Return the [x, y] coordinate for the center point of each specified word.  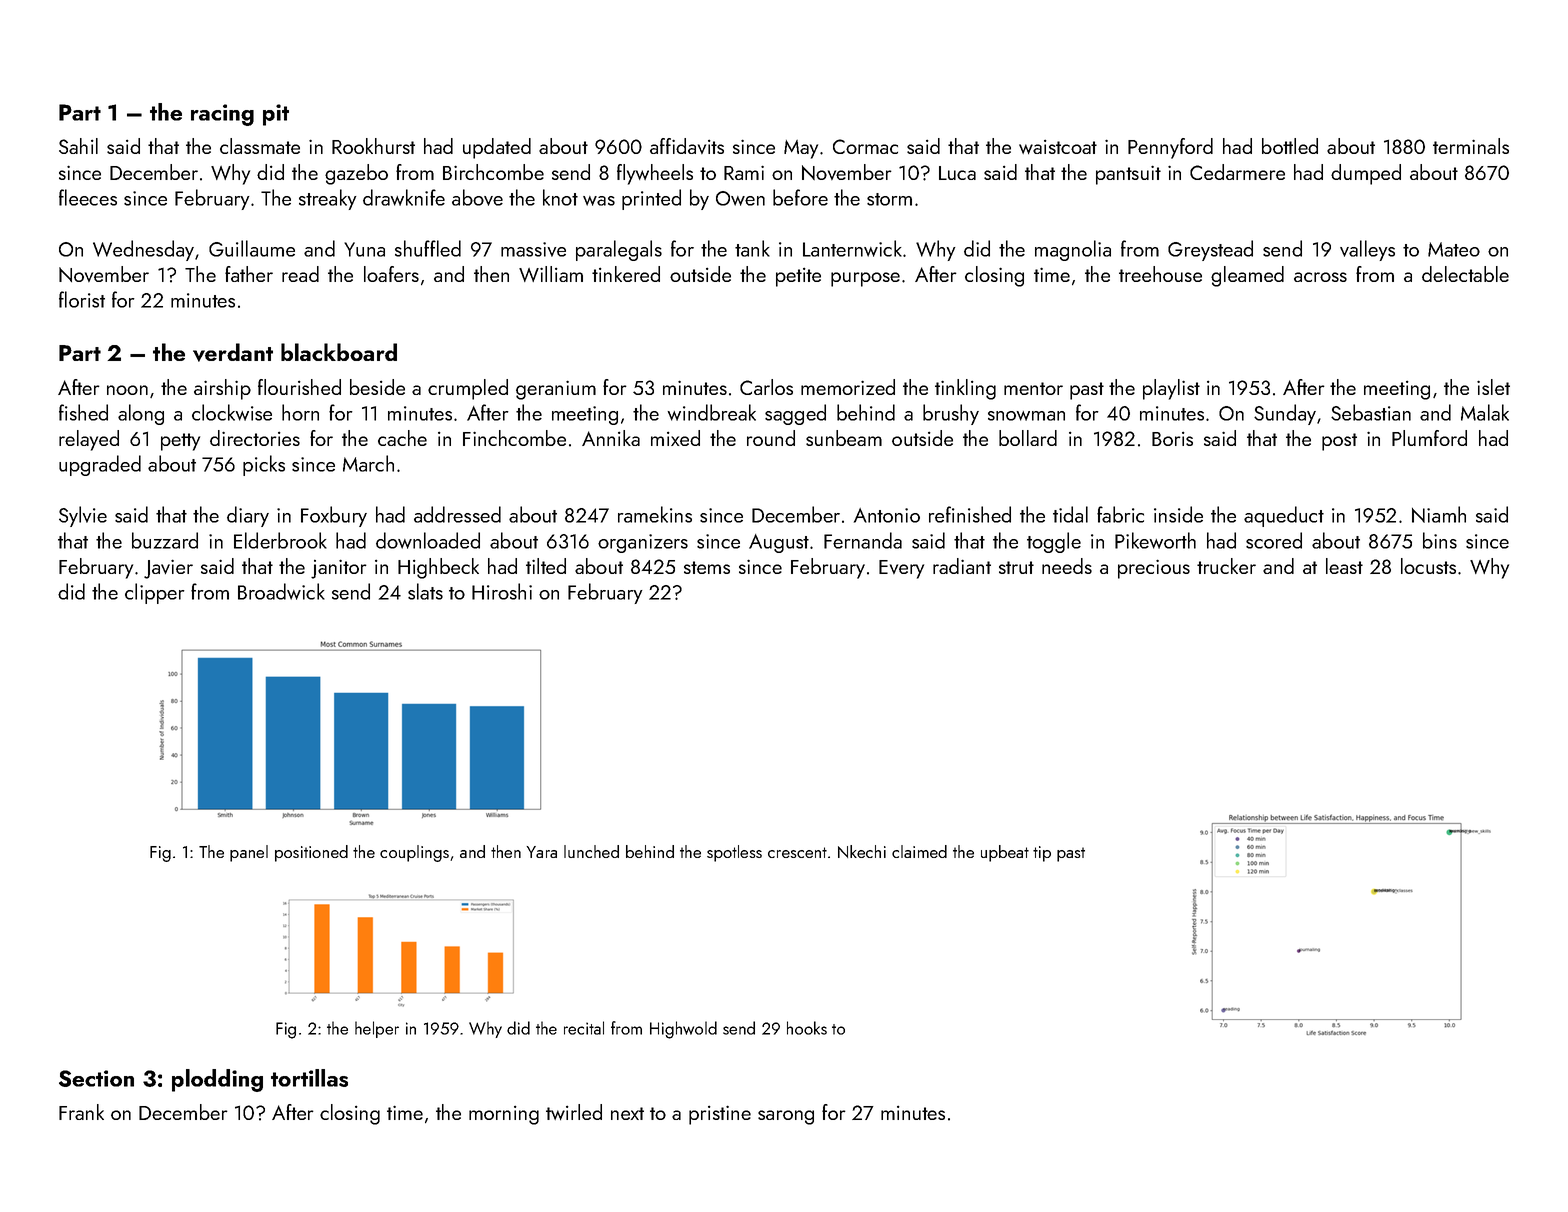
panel [249, 853]
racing [222, 115]
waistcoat [1058, 147]
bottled [1290, 146]
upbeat [1005, 853]
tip [1042, 854]
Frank [81, 1112]
